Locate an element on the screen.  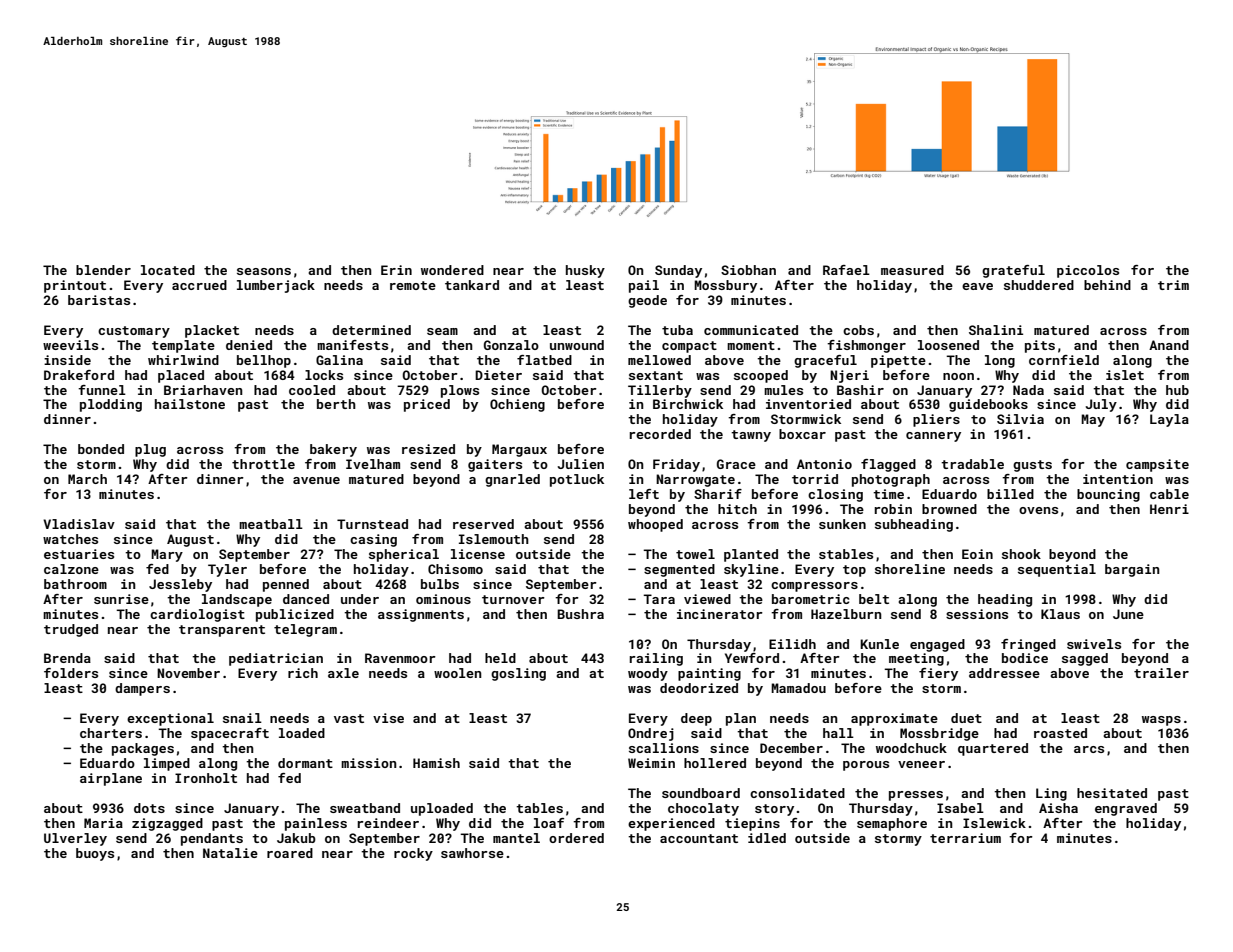
eave is located at coordinates (977, 286).
